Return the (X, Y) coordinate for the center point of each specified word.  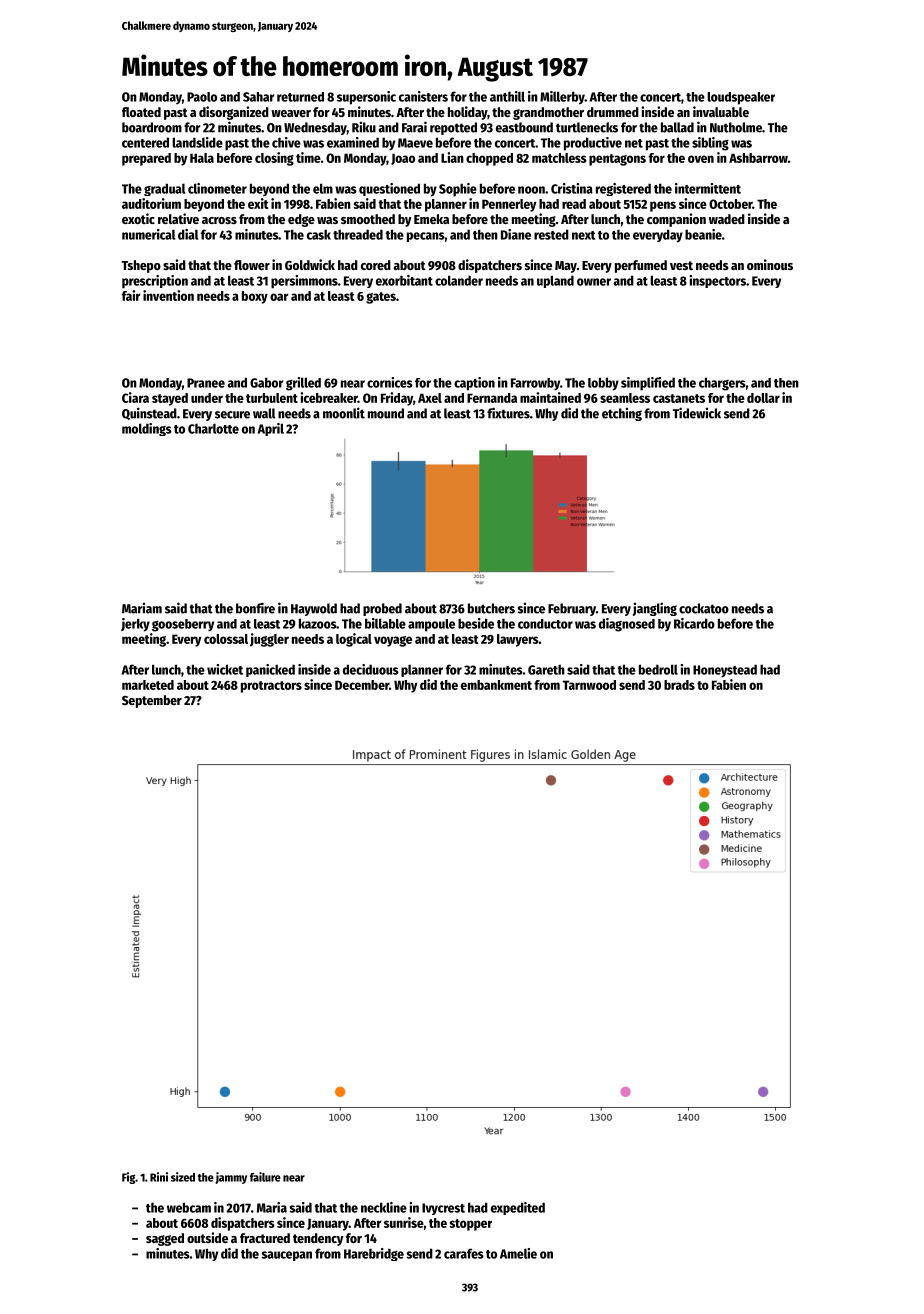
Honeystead (725, 671)
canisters (423, 96)
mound (386, 413)
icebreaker (329, 397)
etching (622, 414)
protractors (271, 687)
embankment (496, 685)
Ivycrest (443, 1209)
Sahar (258, 97)
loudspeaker (741, 98)
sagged (165, 1239)
